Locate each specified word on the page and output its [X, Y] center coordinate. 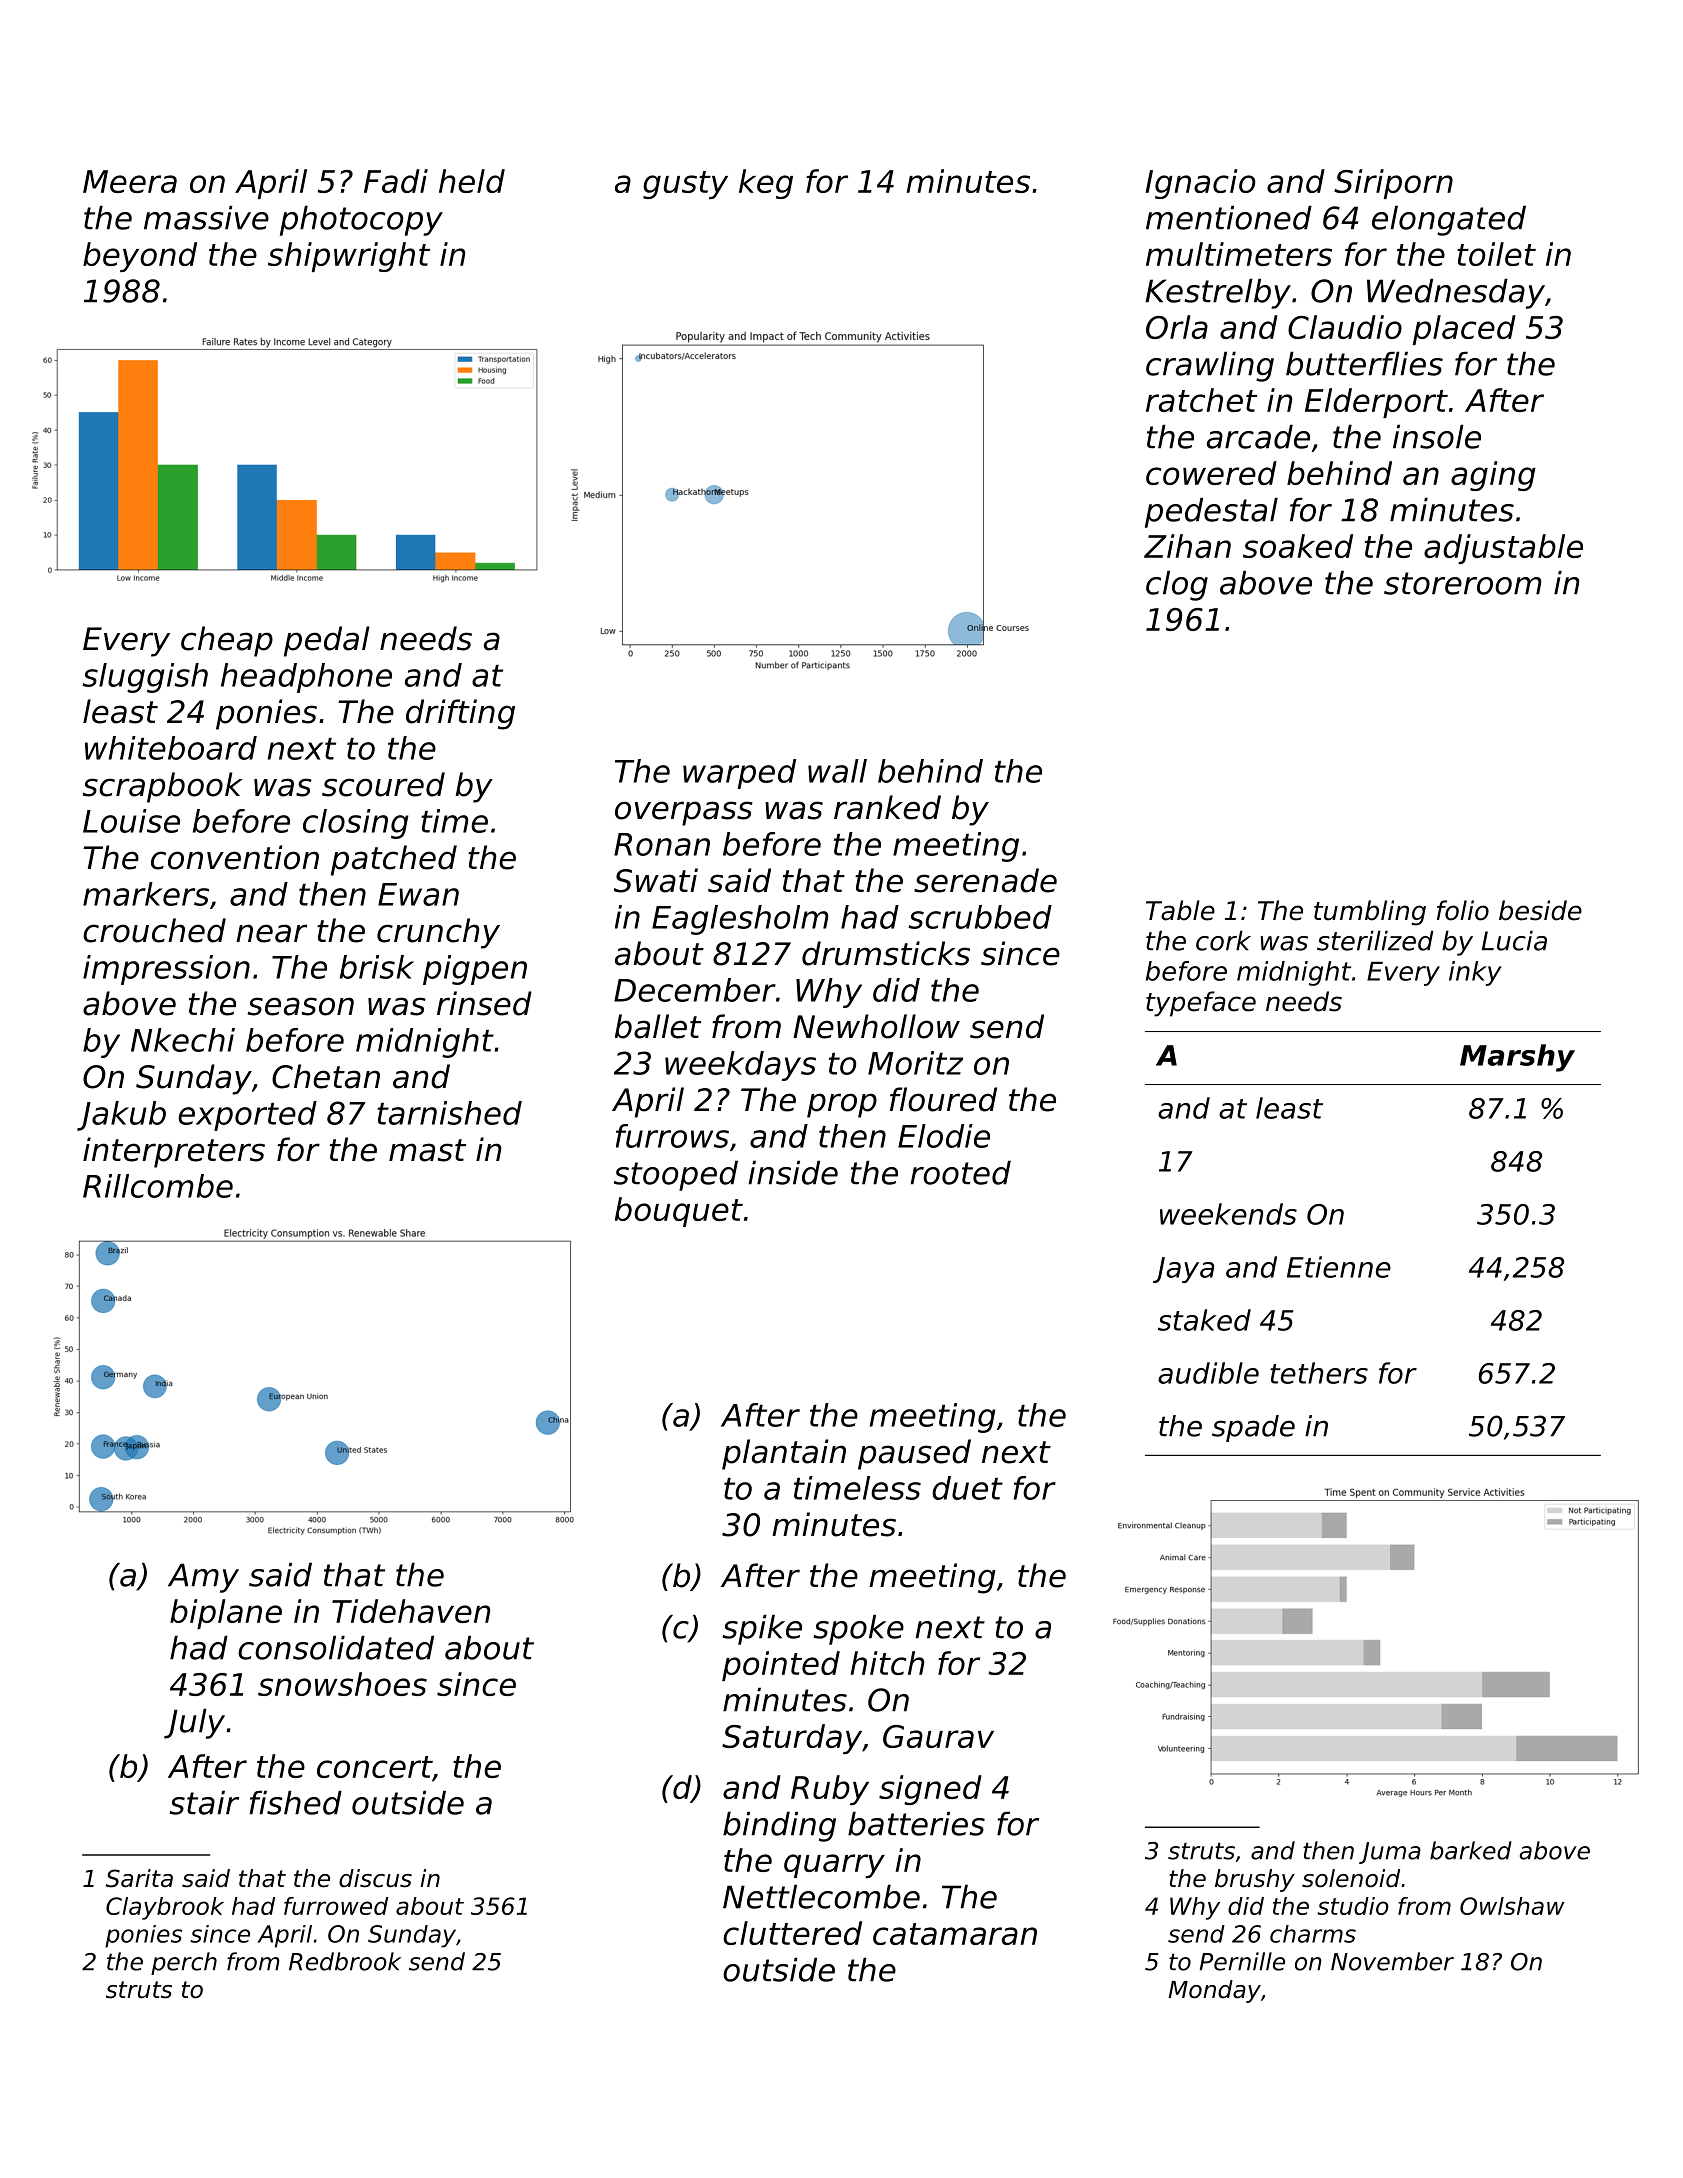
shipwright [349, 257]
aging [1493, 476]
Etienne [1339, 1267]
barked [1471, 1850]
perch [184, 1963]
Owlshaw [1512, 1906]
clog [1177, 585]
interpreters [174, 1152]
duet [967, 1488]
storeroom [1462, 583]
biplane [226, 1614]
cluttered [792, 1933]
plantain [784, 1454]
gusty [685, 185]
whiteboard [171, 748]
